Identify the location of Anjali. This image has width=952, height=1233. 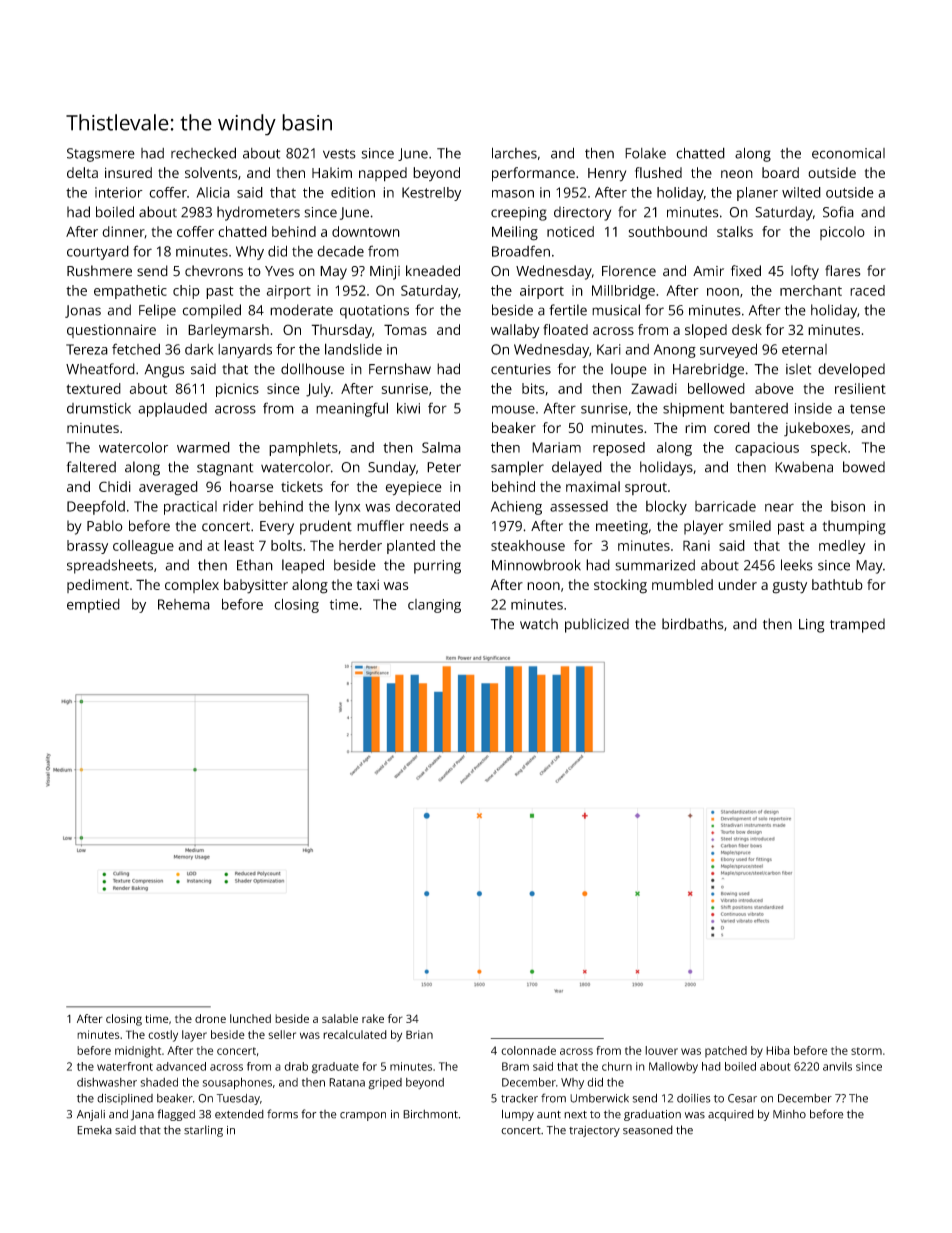
(91, 1115).
